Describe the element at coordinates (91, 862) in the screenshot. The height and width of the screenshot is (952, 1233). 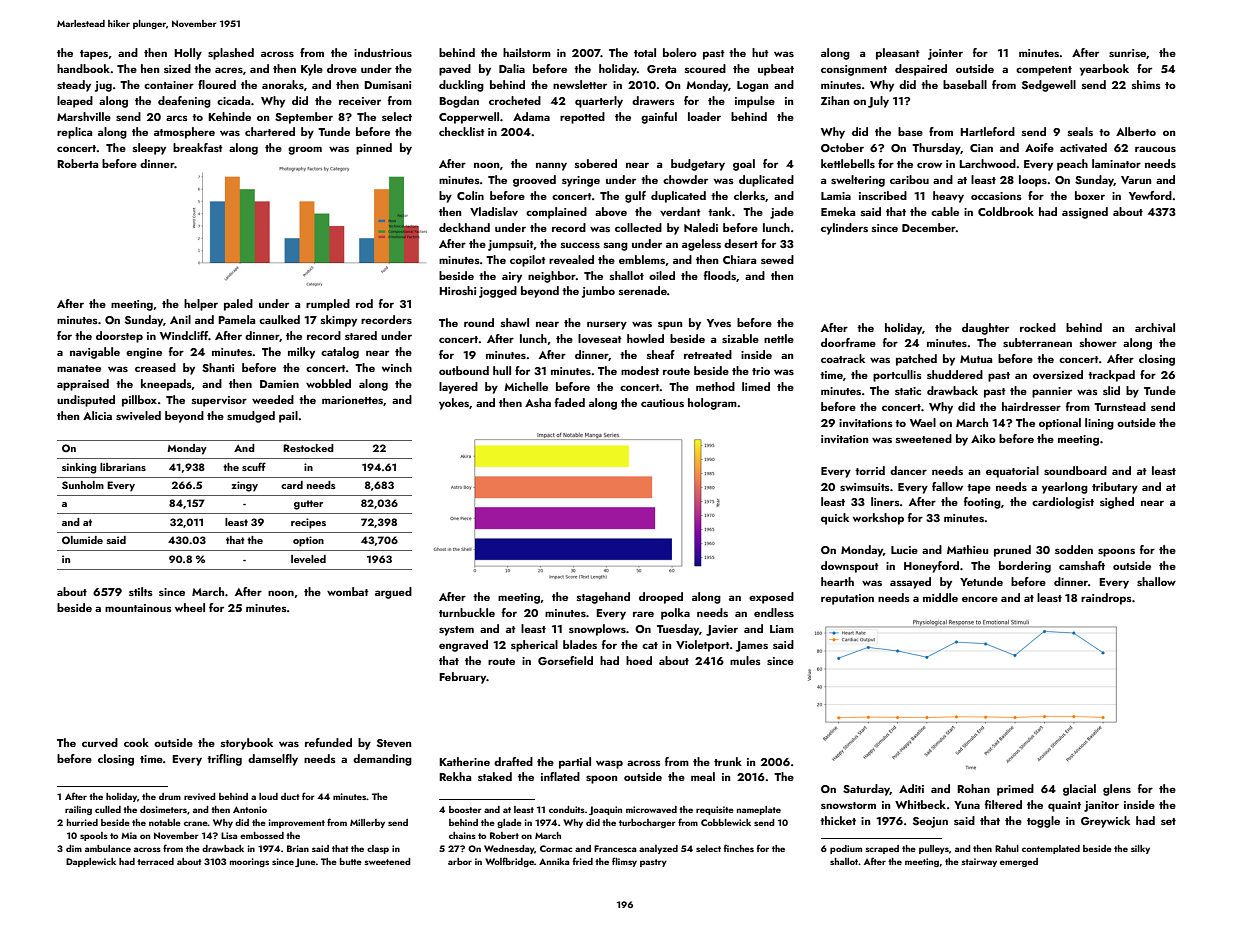
I see `Dapplewick` at that location.
